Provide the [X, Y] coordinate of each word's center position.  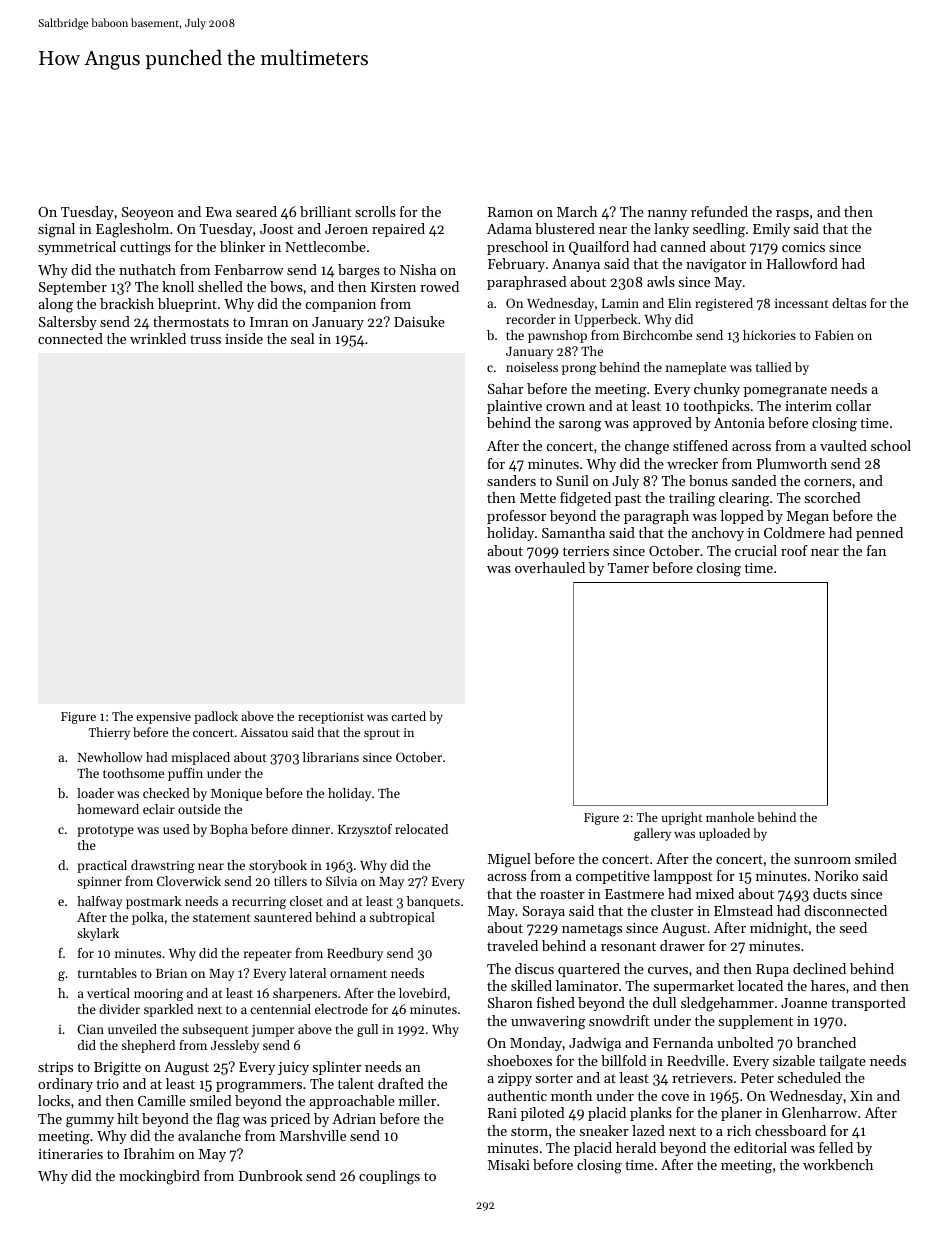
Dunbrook [271, 1175]
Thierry [109, 733]
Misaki [509, 1164]
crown [565, 407]
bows [286, 286]
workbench [838, 1164]
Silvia [341, 881]
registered [724, 304]
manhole [730, 817]
